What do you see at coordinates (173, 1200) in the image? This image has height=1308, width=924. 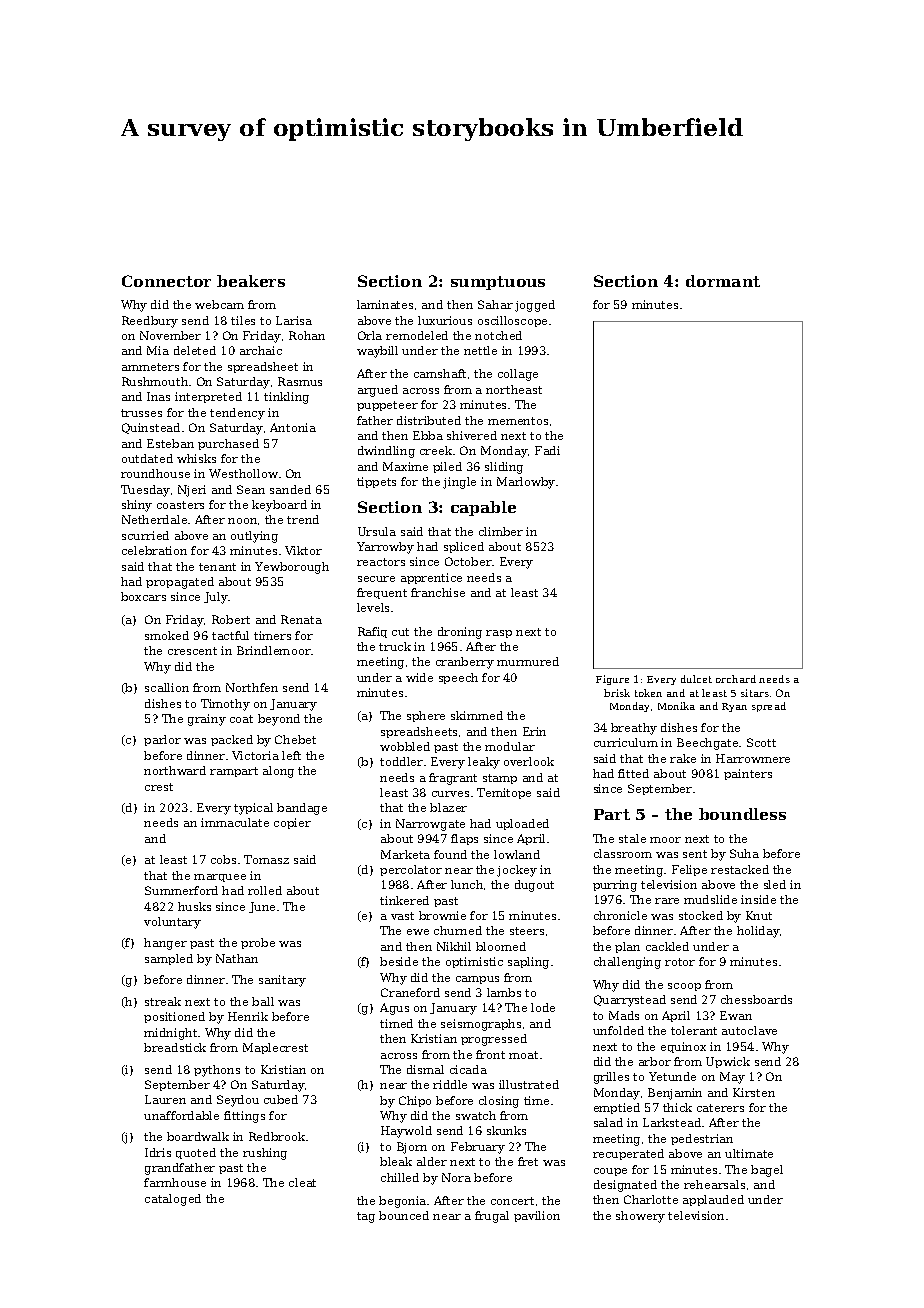 I see `cataloged` at bounding box center [173, 1200].
